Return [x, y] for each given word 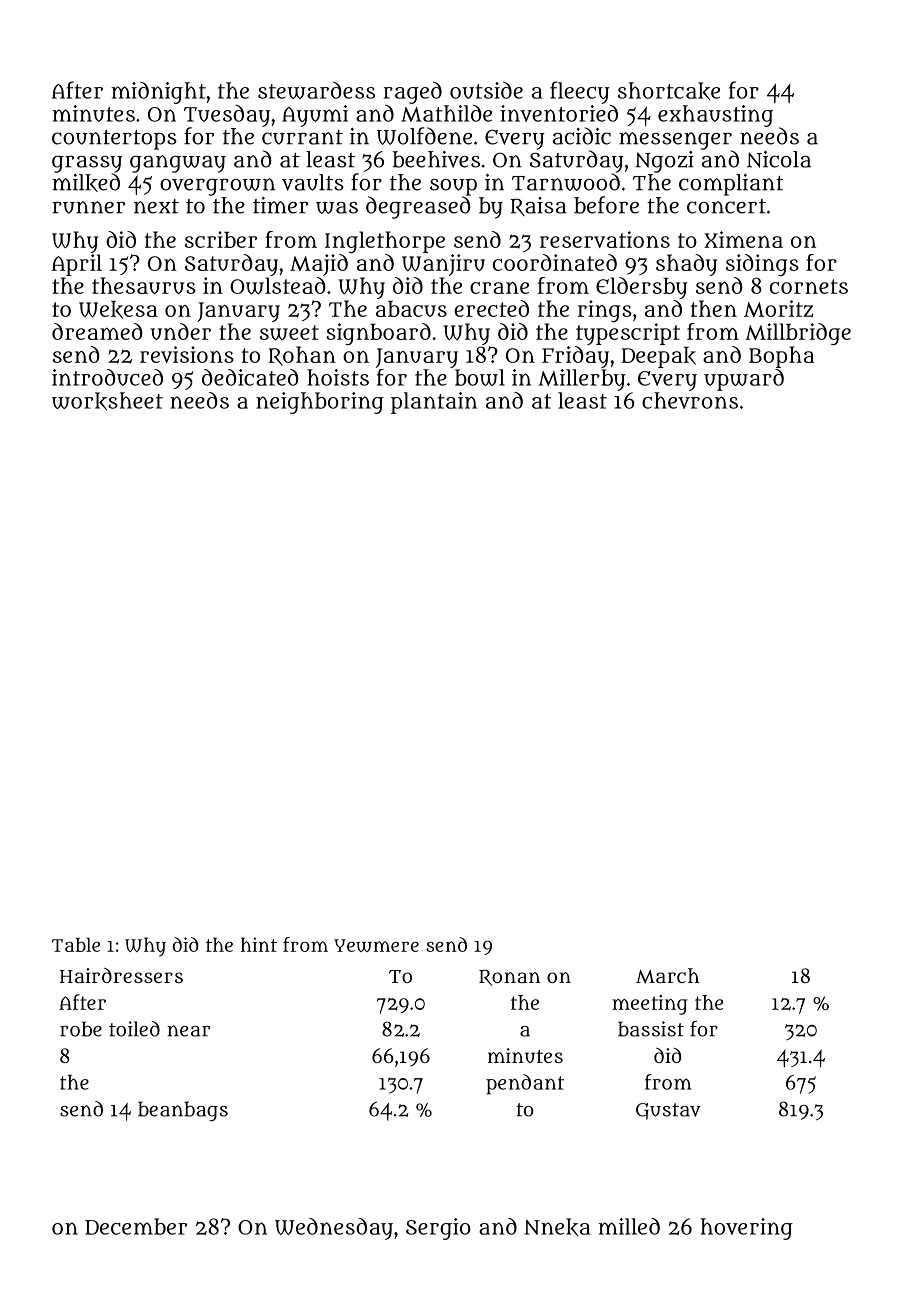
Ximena [743, 239]
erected [491, 308]
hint [259, 944]
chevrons [690, 400]
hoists [338, 377]
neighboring [320, 403]
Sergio [438, 1229]
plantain [434, 403]
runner [89, 207]
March [667, 975]
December [136, 1226]
